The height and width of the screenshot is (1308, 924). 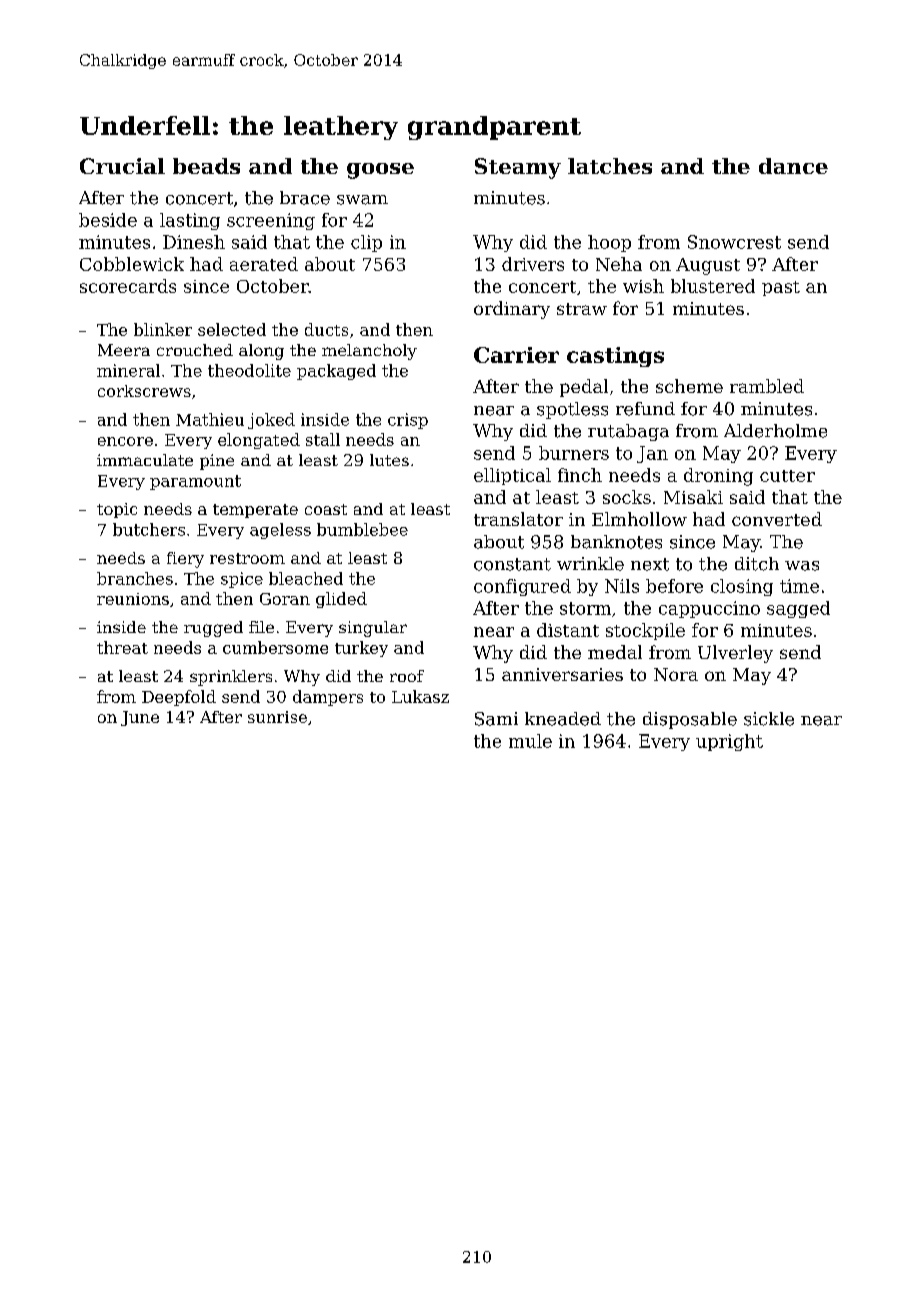 What do you see at coordinates (512, 310) in the screenshot?
I see `ordinary` at bounding box center [512, 310].
